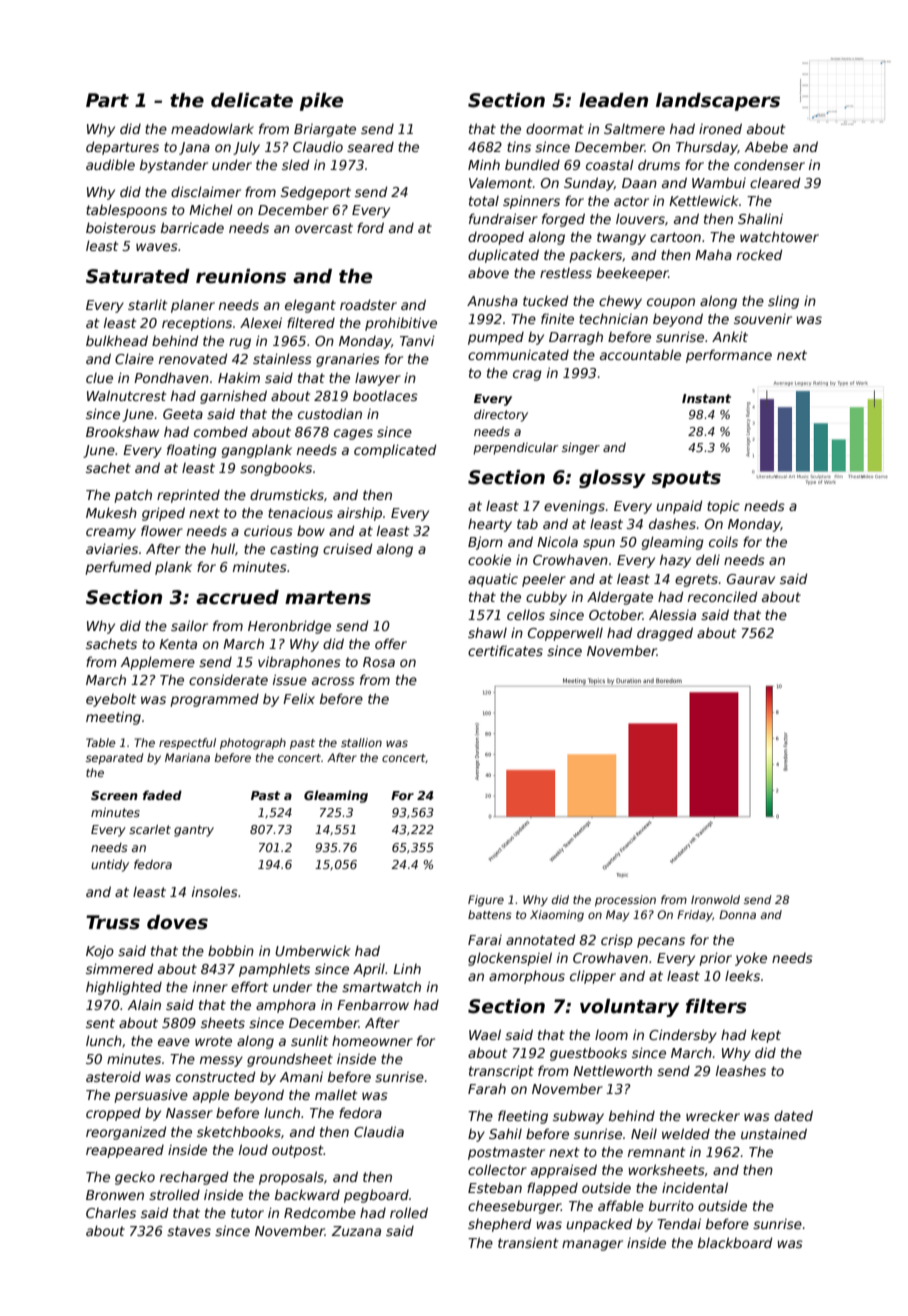  I want to click on landscapers, so click(718, 102).
